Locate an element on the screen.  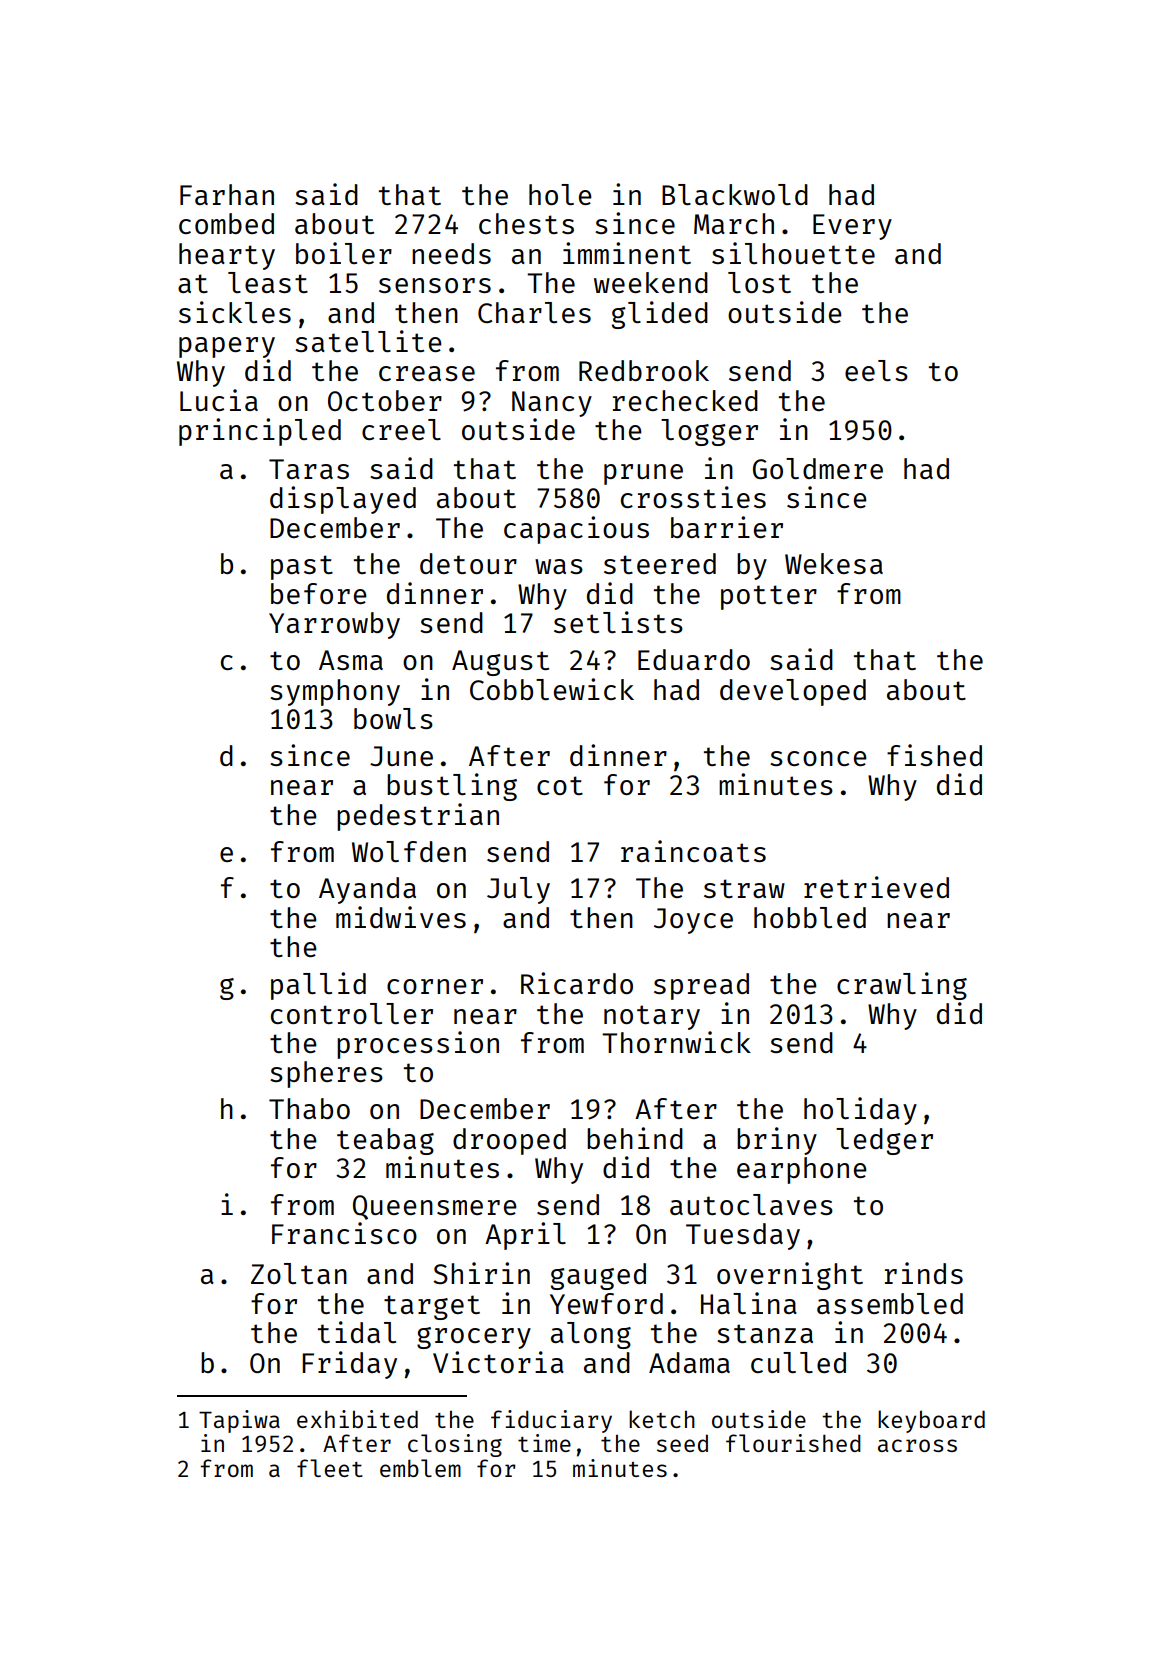
developed is located at coordinates (793, 692).
